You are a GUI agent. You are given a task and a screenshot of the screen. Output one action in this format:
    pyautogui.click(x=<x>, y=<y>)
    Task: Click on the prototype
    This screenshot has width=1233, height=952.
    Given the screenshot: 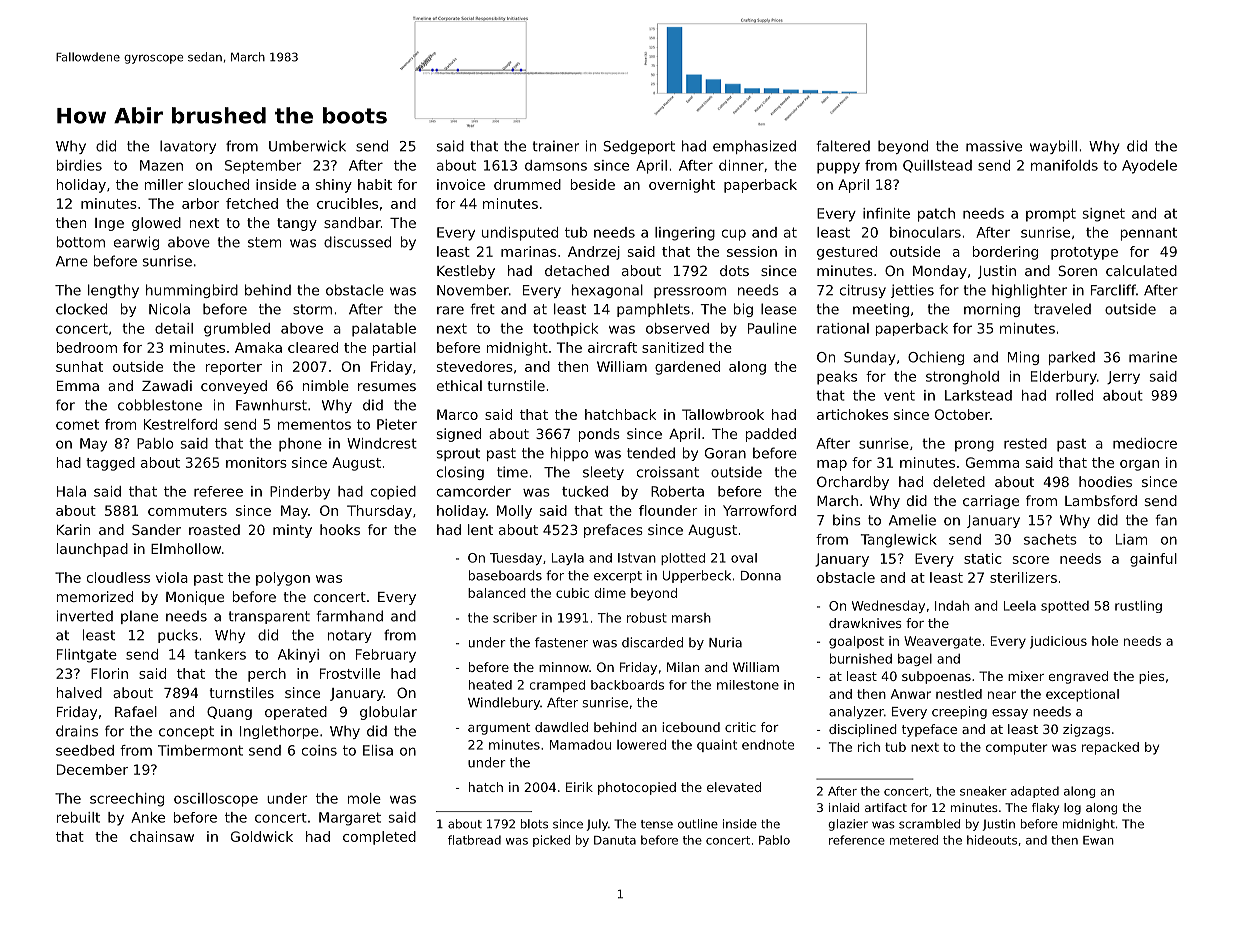 What is the action you would take?
    pyautogui.click(x=1084, y=253)
